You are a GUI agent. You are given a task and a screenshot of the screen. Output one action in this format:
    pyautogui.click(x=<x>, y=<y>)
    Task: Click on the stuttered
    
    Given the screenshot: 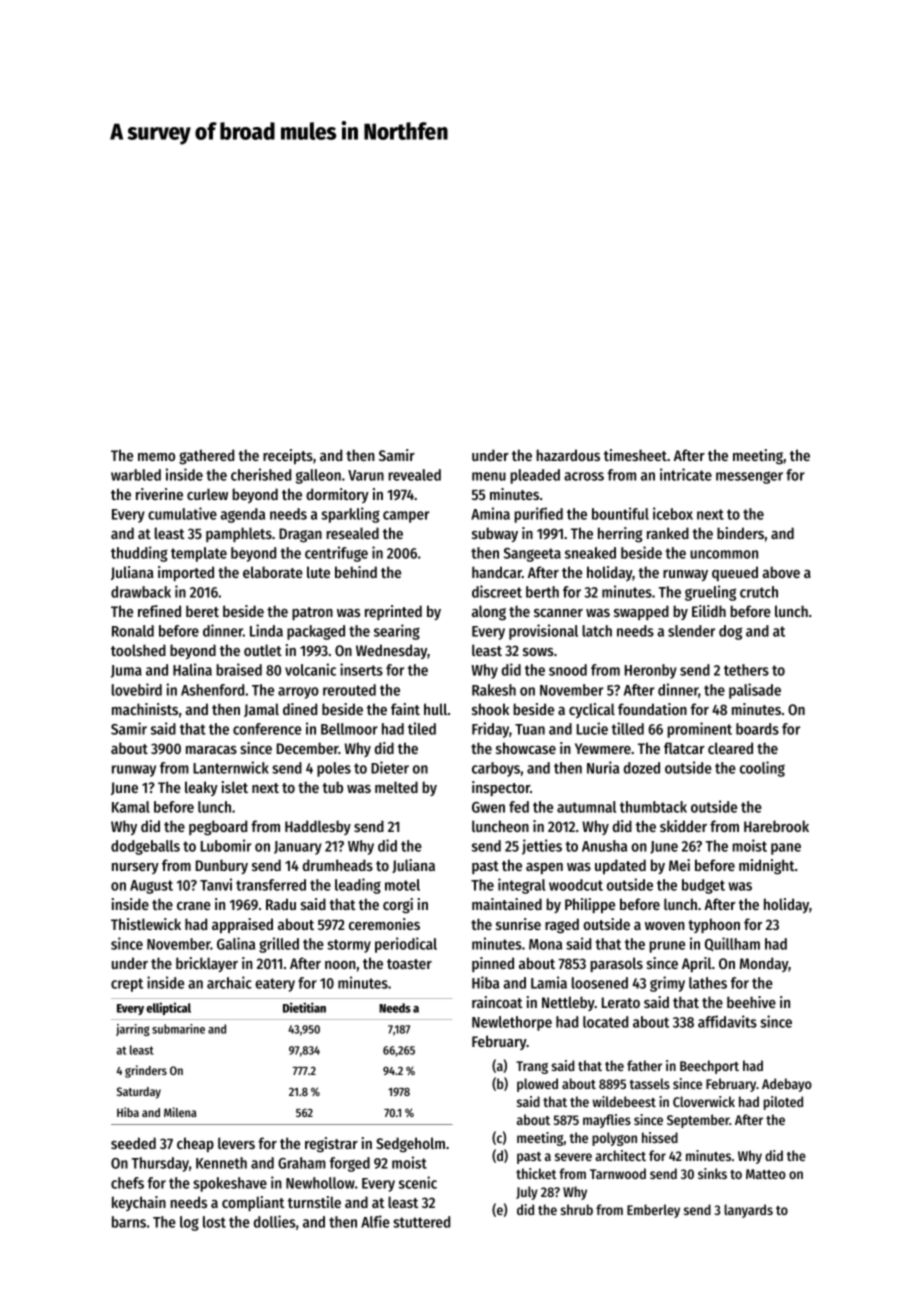 What is the action you would take?
    pyautogui.click(x=421, y=1222)
